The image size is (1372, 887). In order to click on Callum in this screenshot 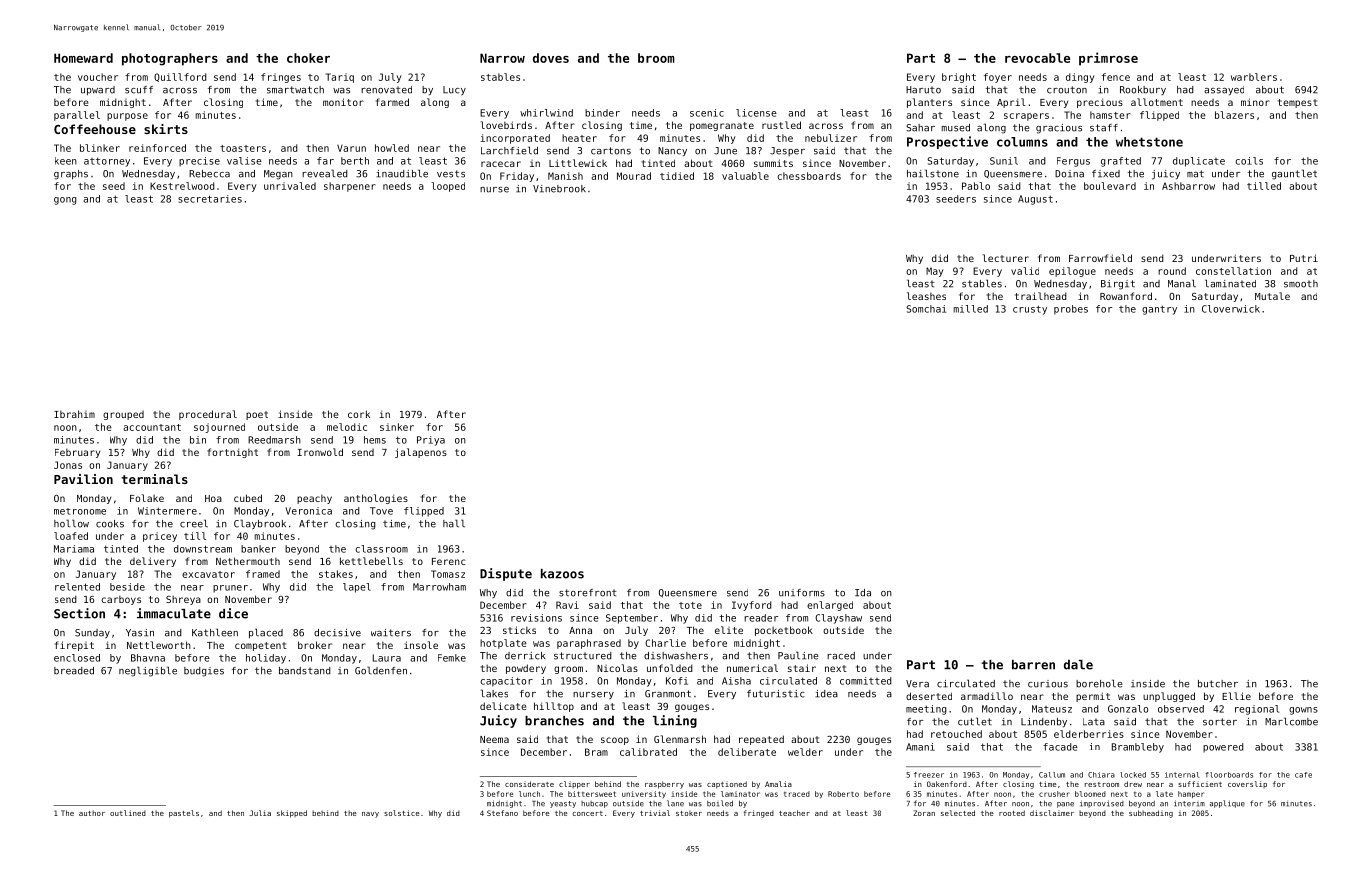, I will do `click(1052, 775)`.
